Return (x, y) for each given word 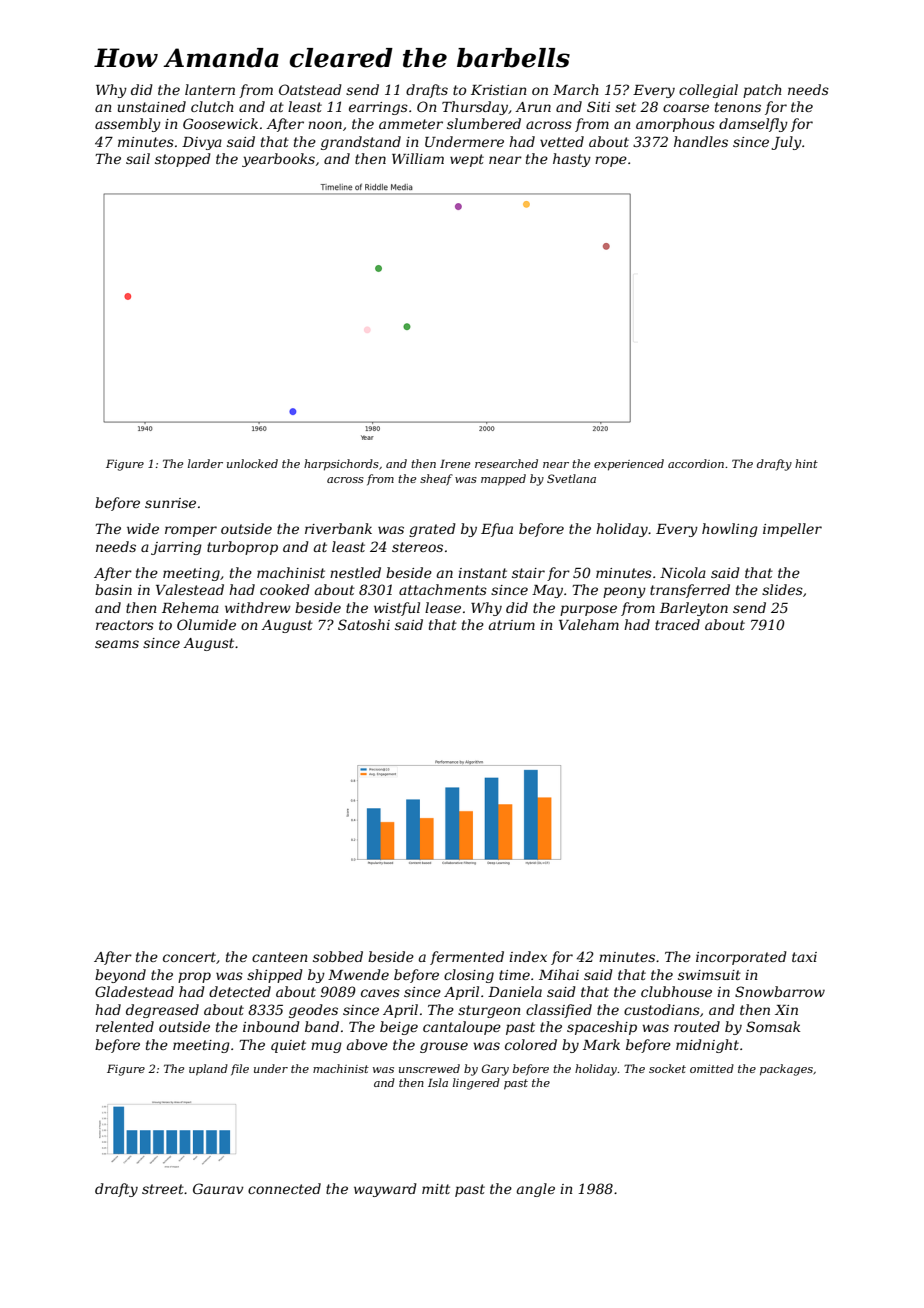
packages (786, 1070)
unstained (152, 106)
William (418, 158)
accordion (696, 463)
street (163, 1189)
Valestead (190, 589)
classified (559, 1011)
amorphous (675, 125)
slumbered (484, 123)
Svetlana (571, 478)
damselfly (753, 125)
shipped (275, 976)
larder (205, 463)
